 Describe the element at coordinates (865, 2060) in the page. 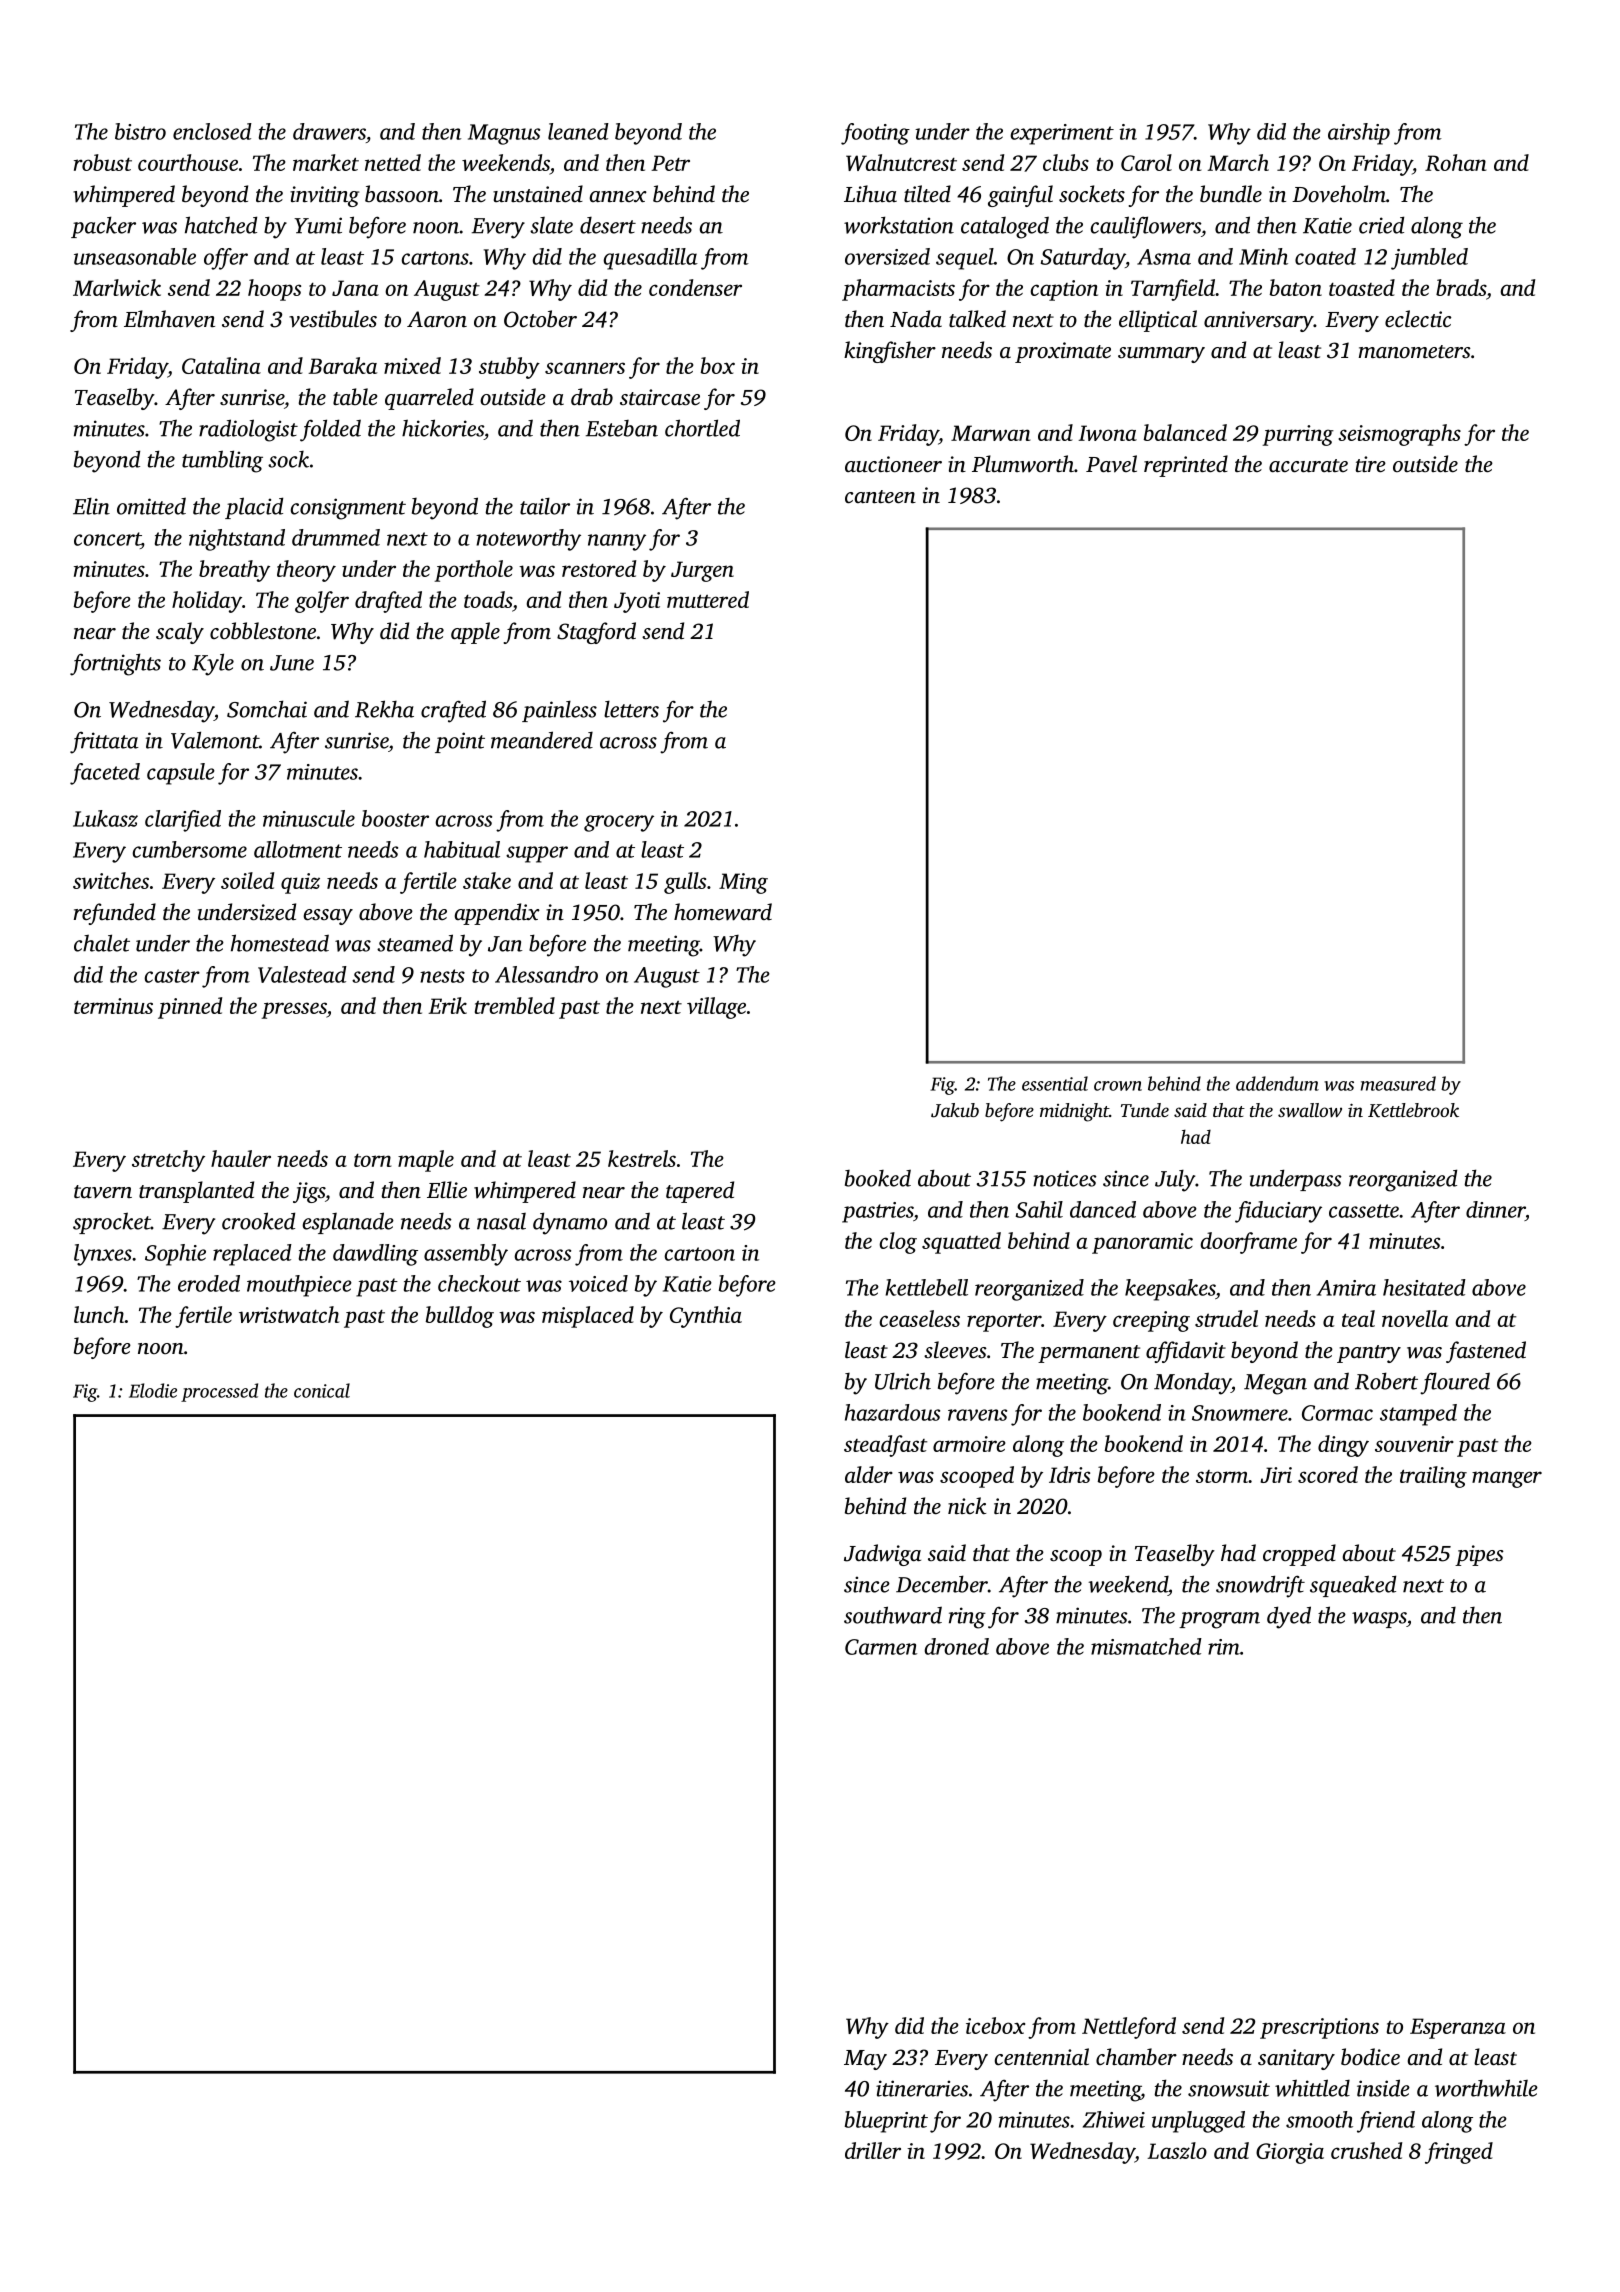

I see `May` at that location.
